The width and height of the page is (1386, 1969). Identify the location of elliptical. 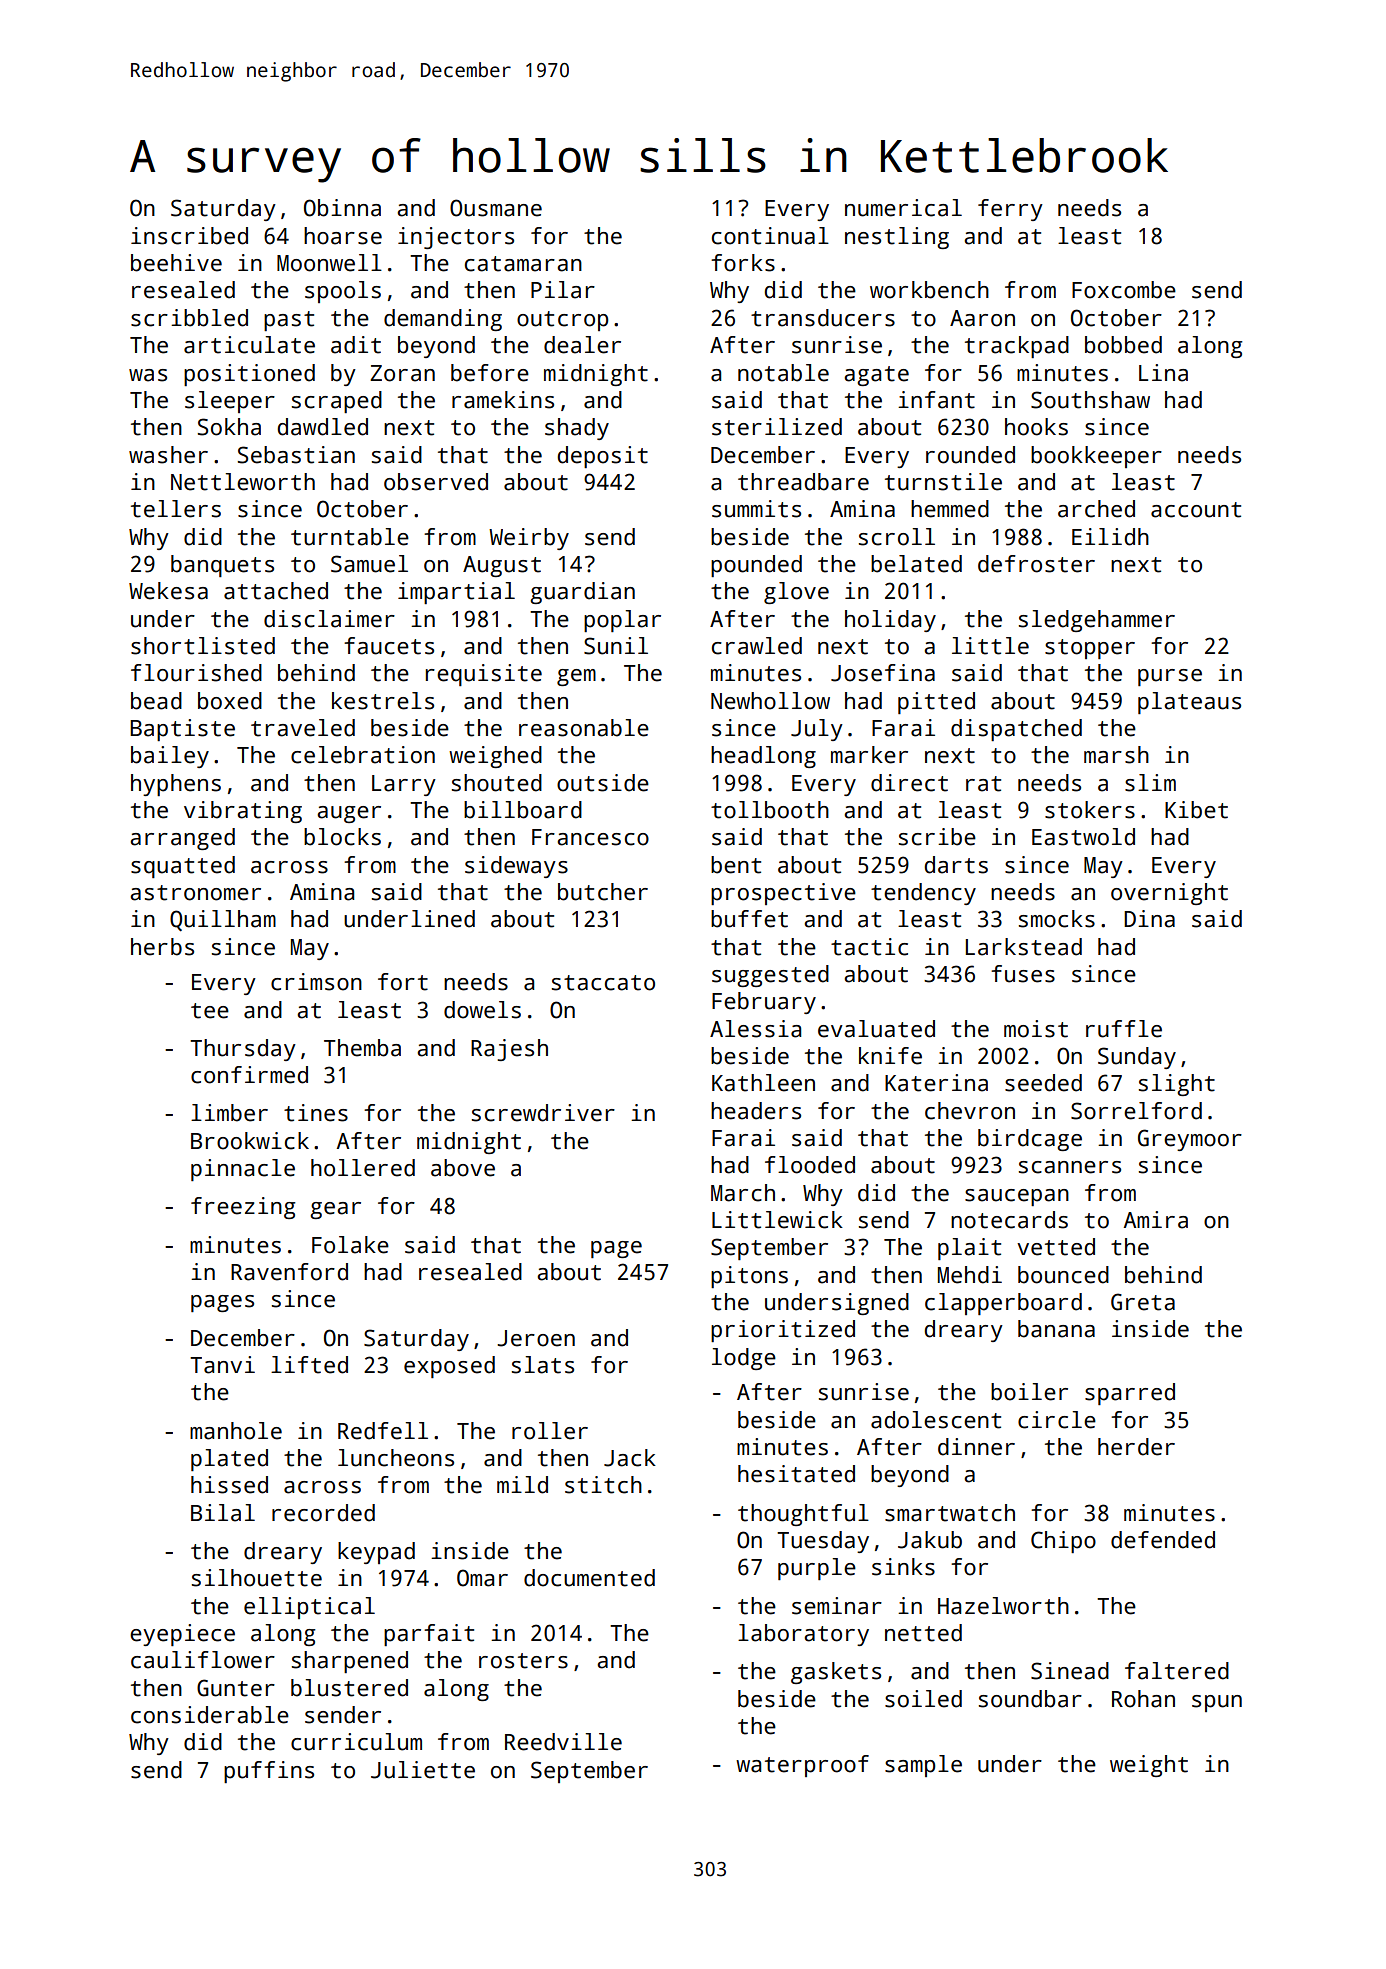
(309, 1608).
